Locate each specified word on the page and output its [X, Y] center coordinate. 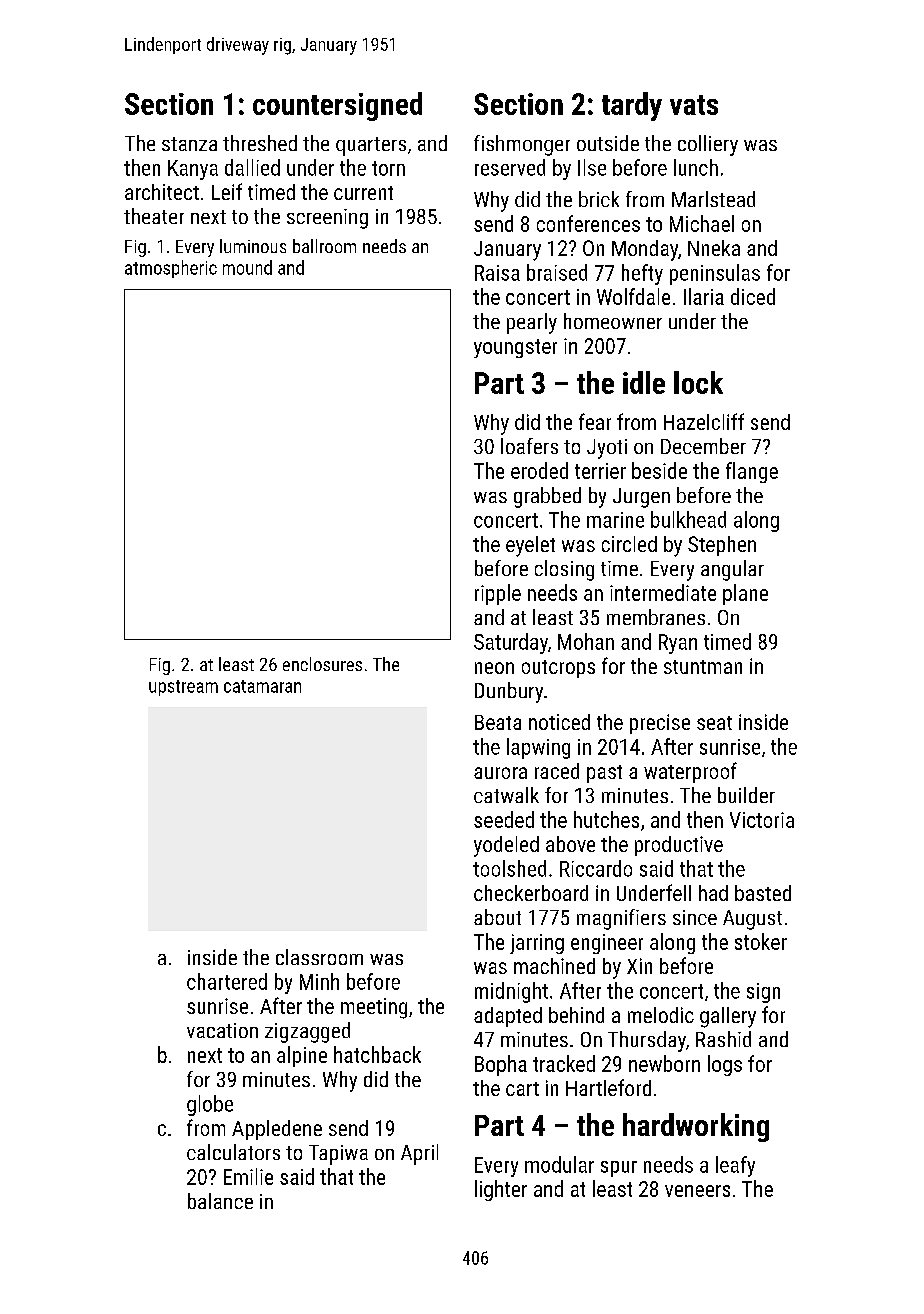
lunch [696, 167]
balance [220, 1201]
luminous [253, 246]
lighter [501, 1190]
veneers [697, 1191]
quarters [371, 146]
